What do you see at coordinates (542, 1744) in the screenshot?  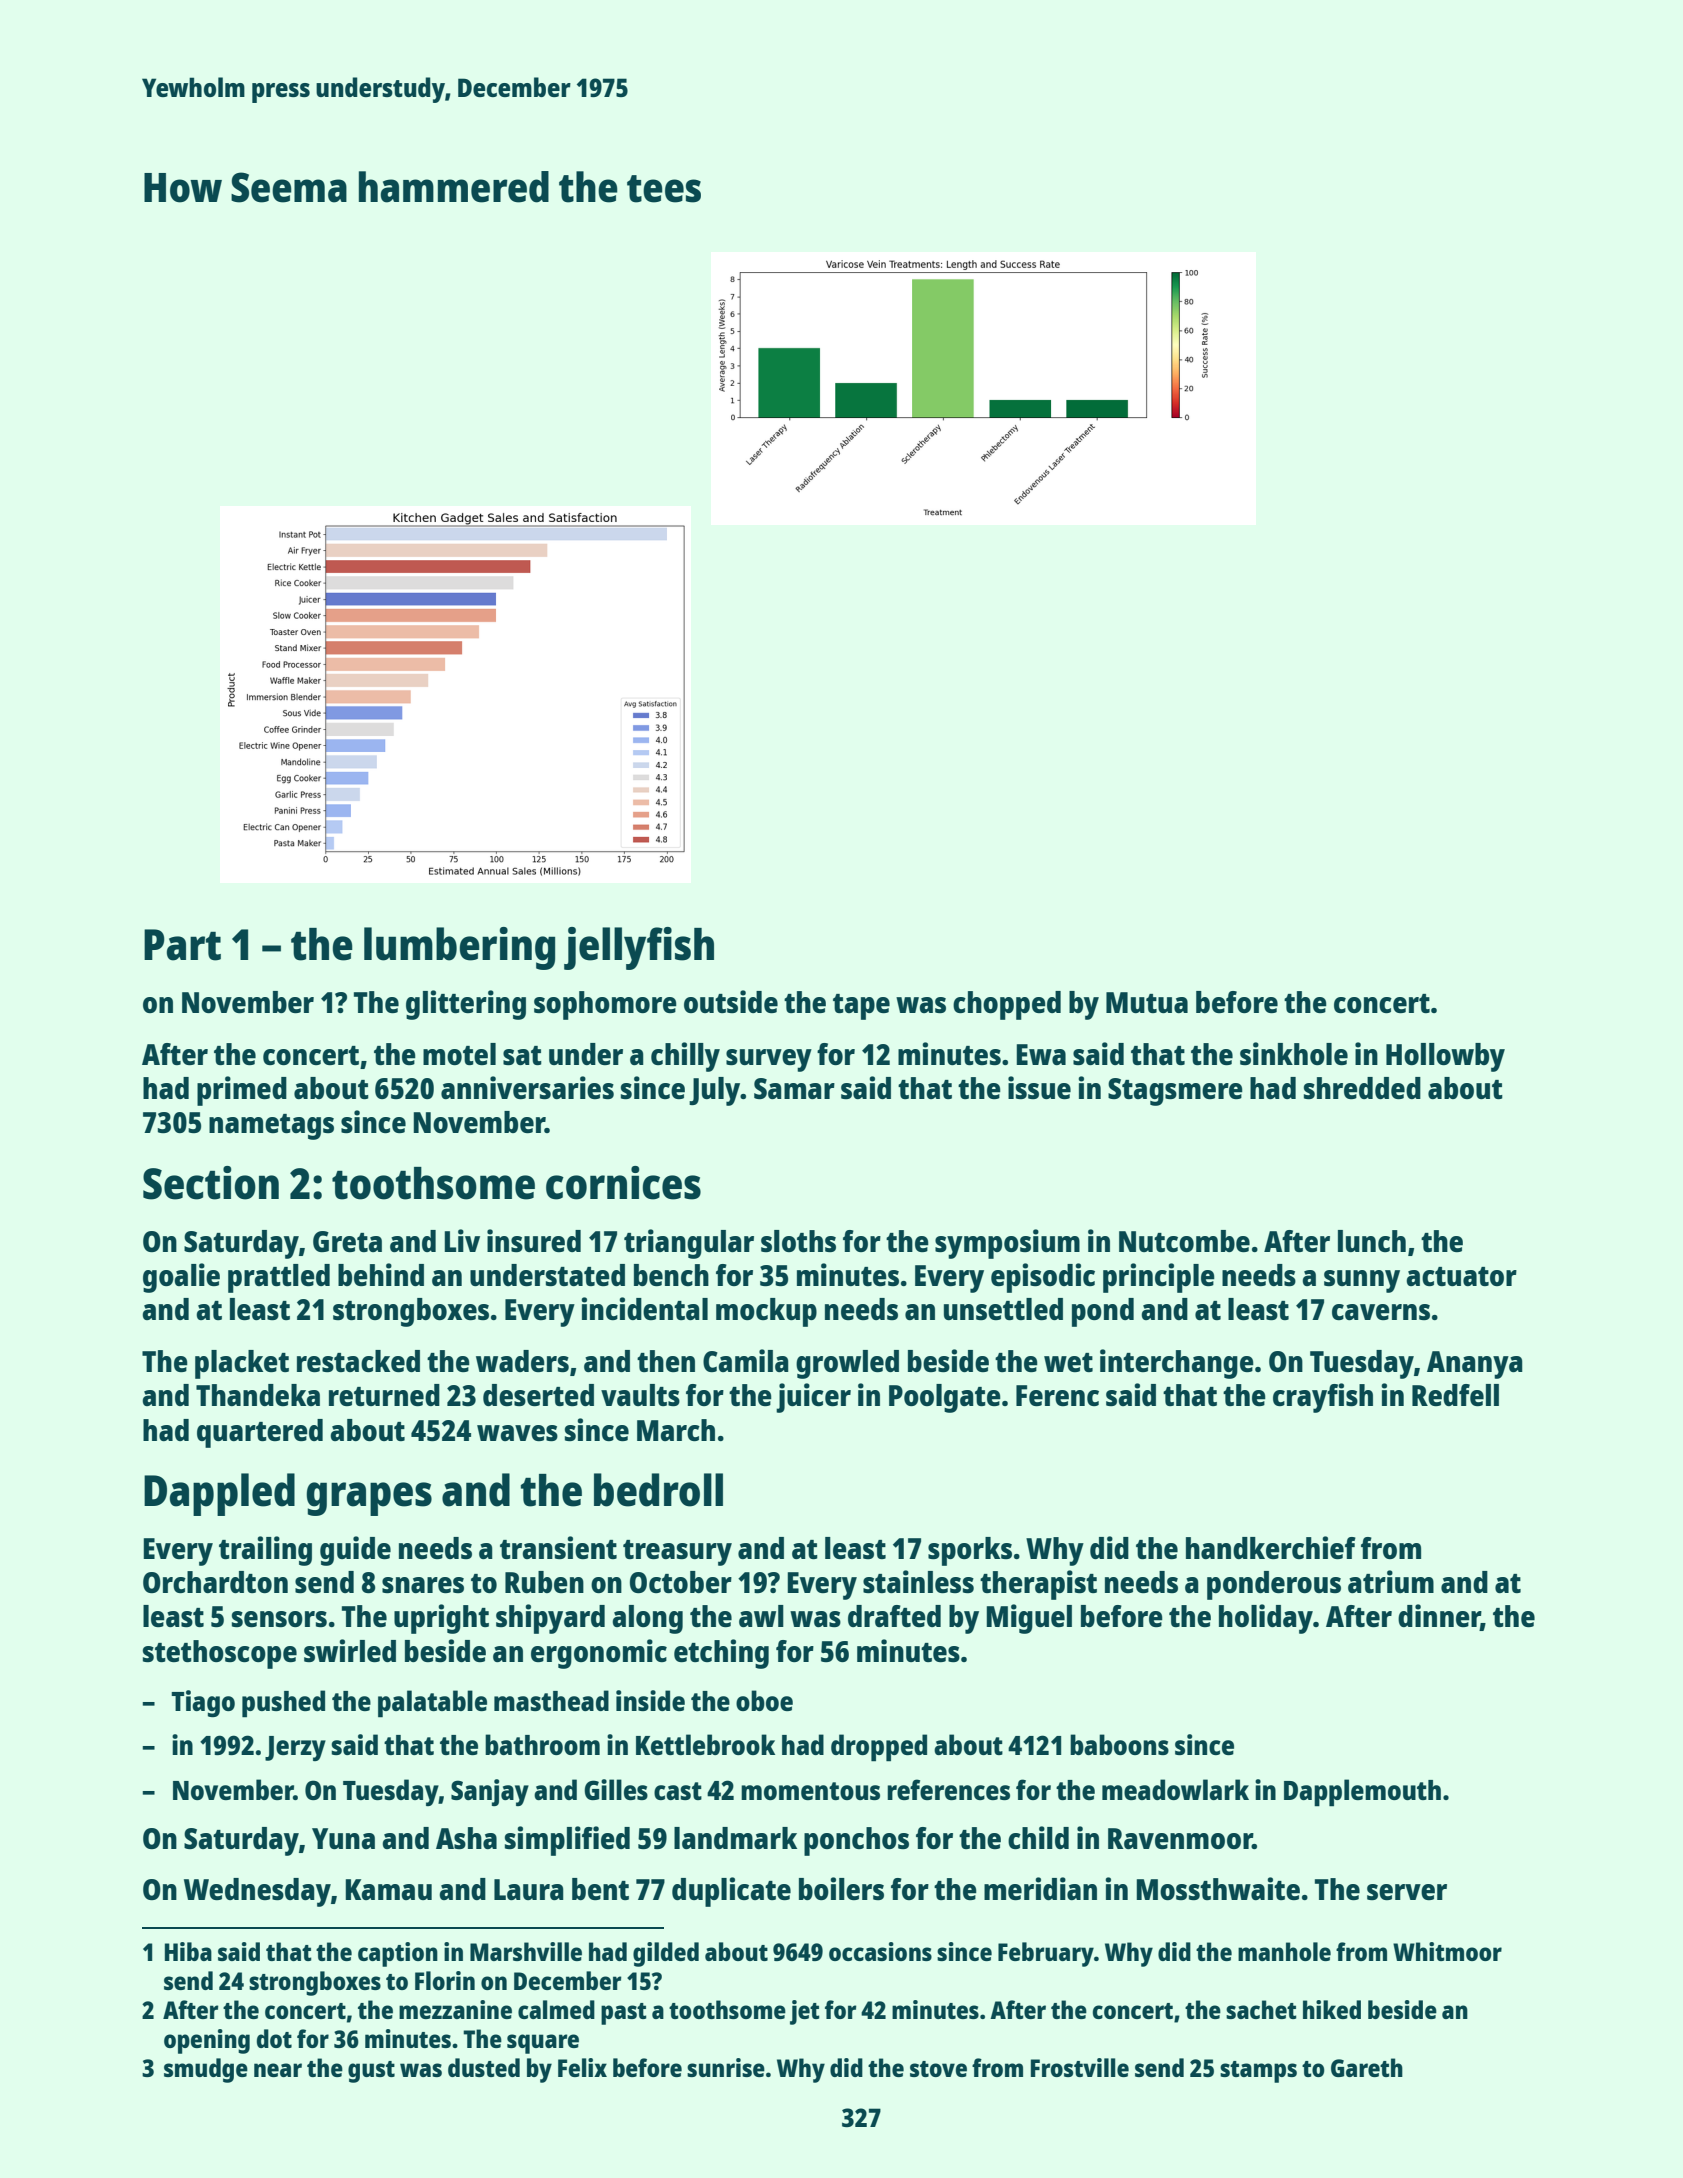 I see `bathroom` at bounding box center [542, 1744].
